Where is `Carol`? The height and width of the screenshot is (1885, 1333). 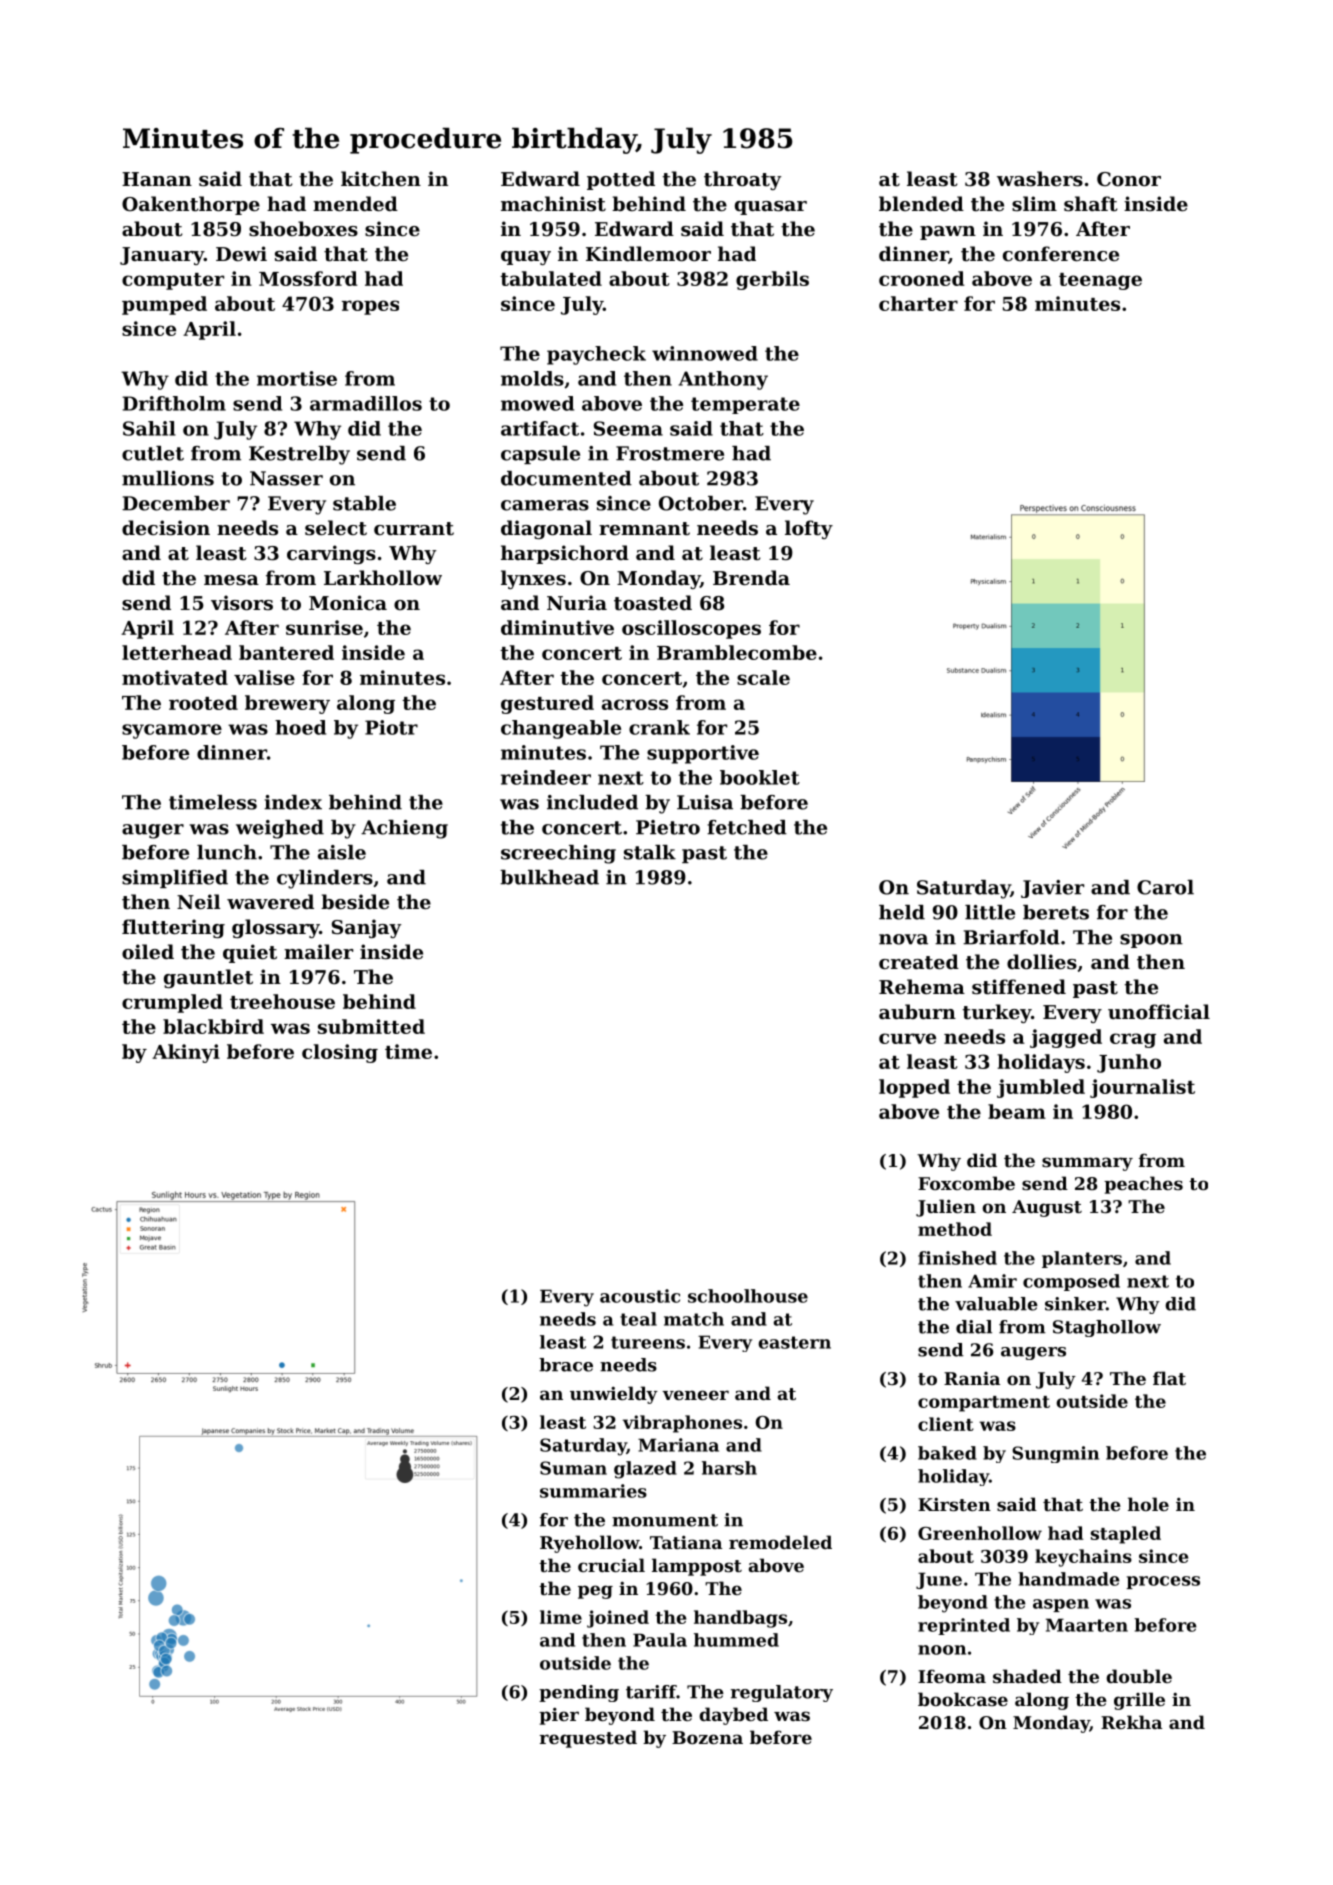
Carol is located at coordinates (1165, 887).
